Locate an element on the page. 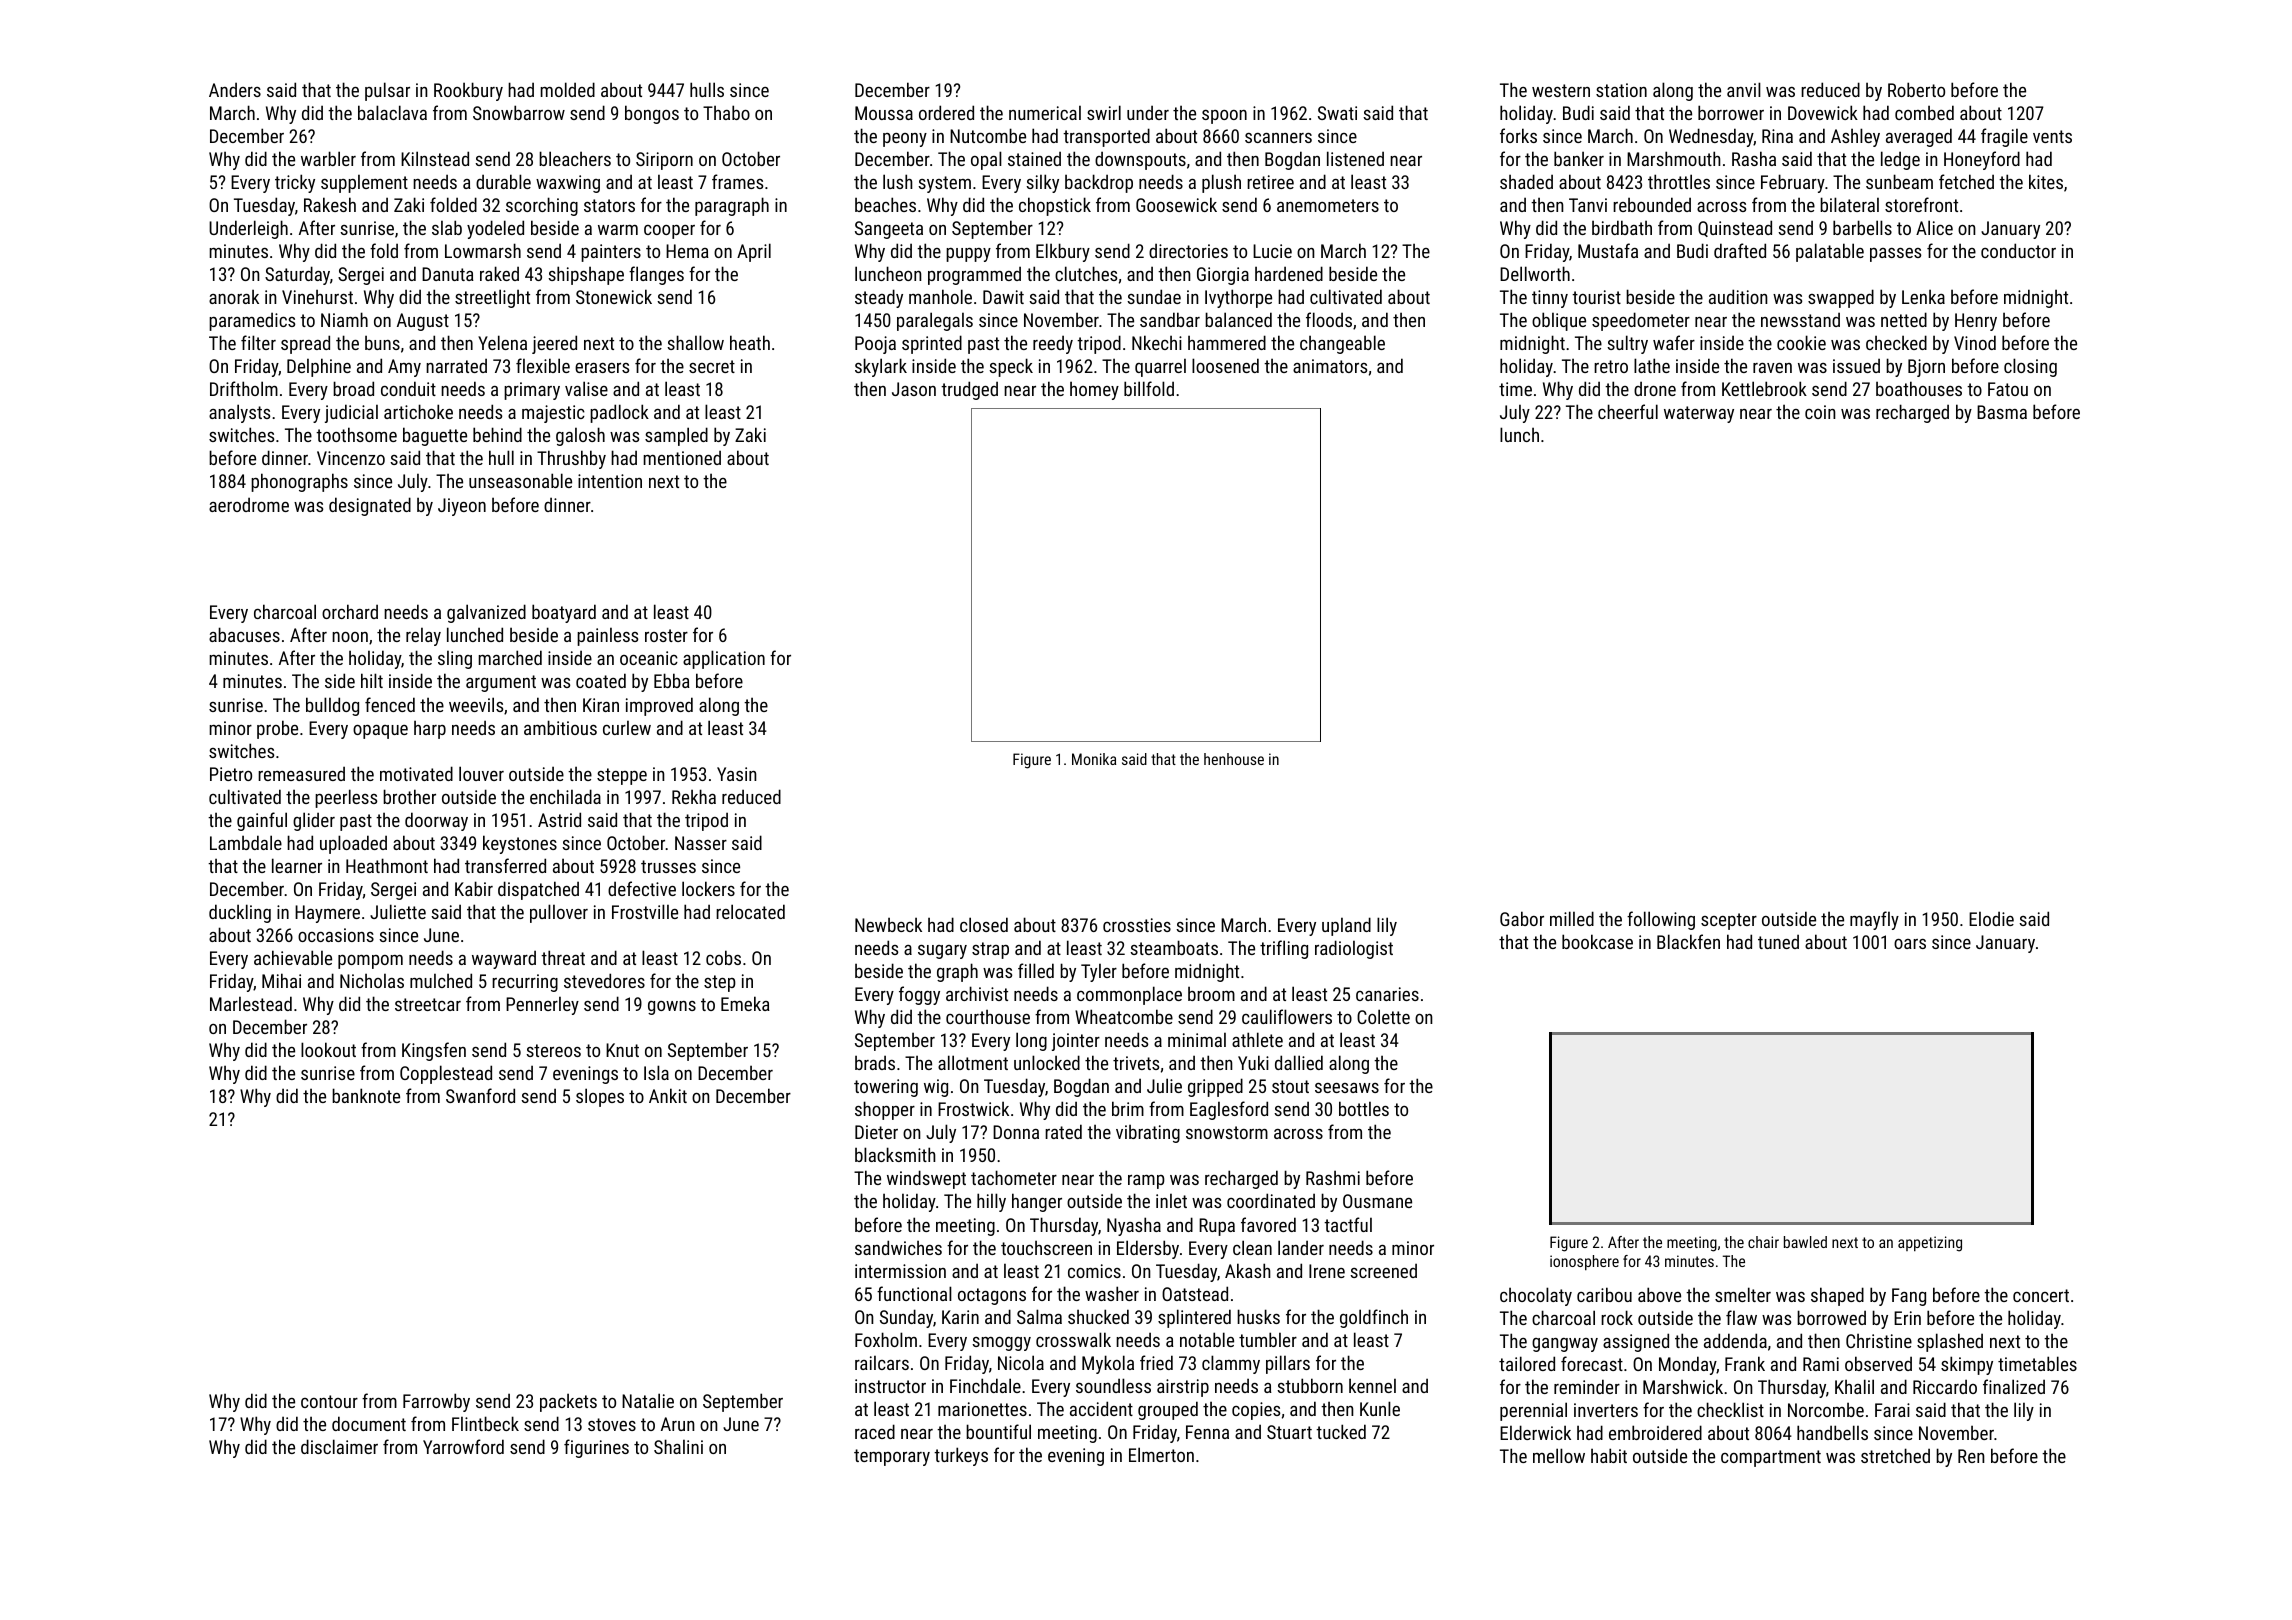 This document has height=1620, width=2292. station is located at coordinates (1621, 90).
